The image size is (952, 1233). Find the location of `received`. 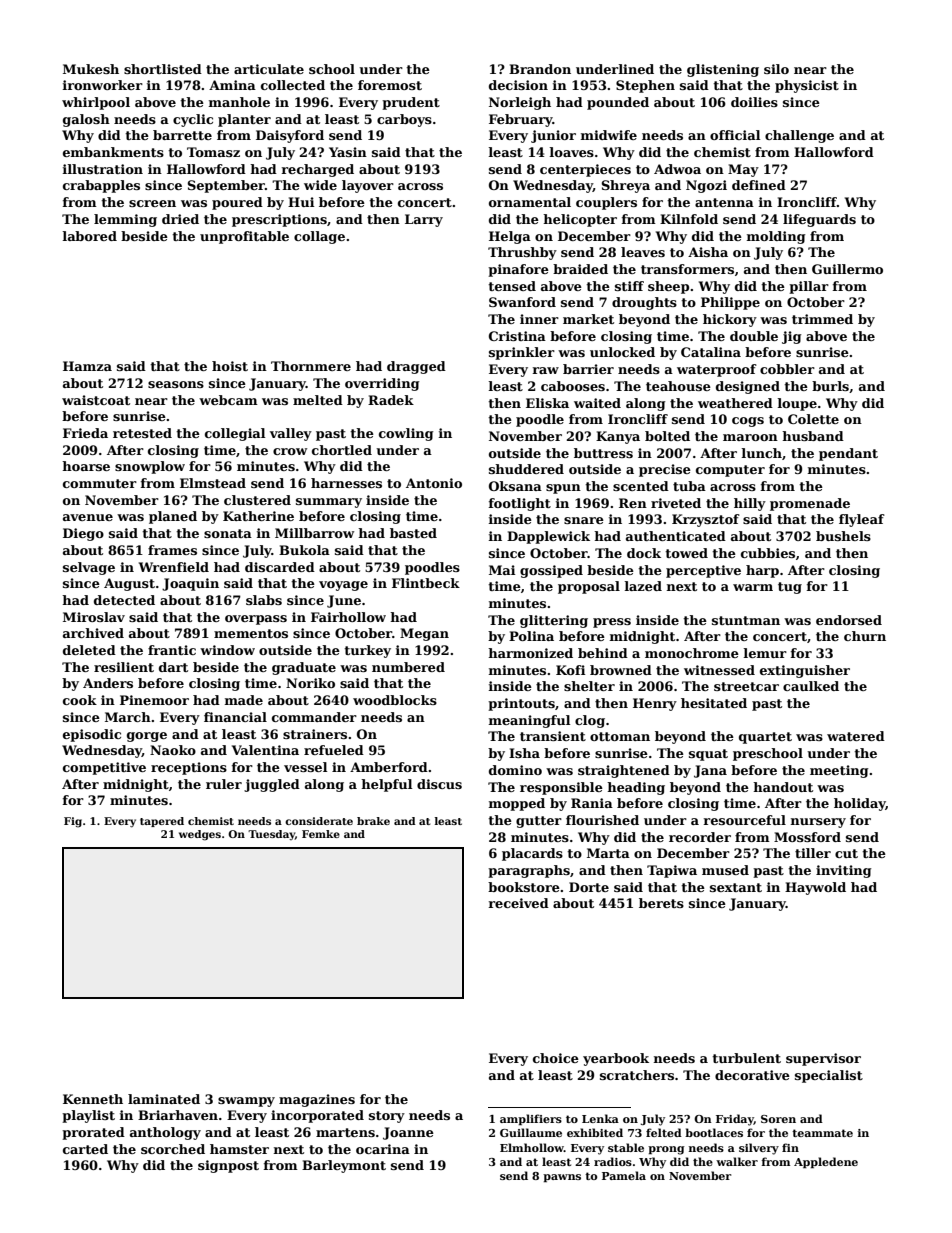

received is located at coordinates (519, 903).
